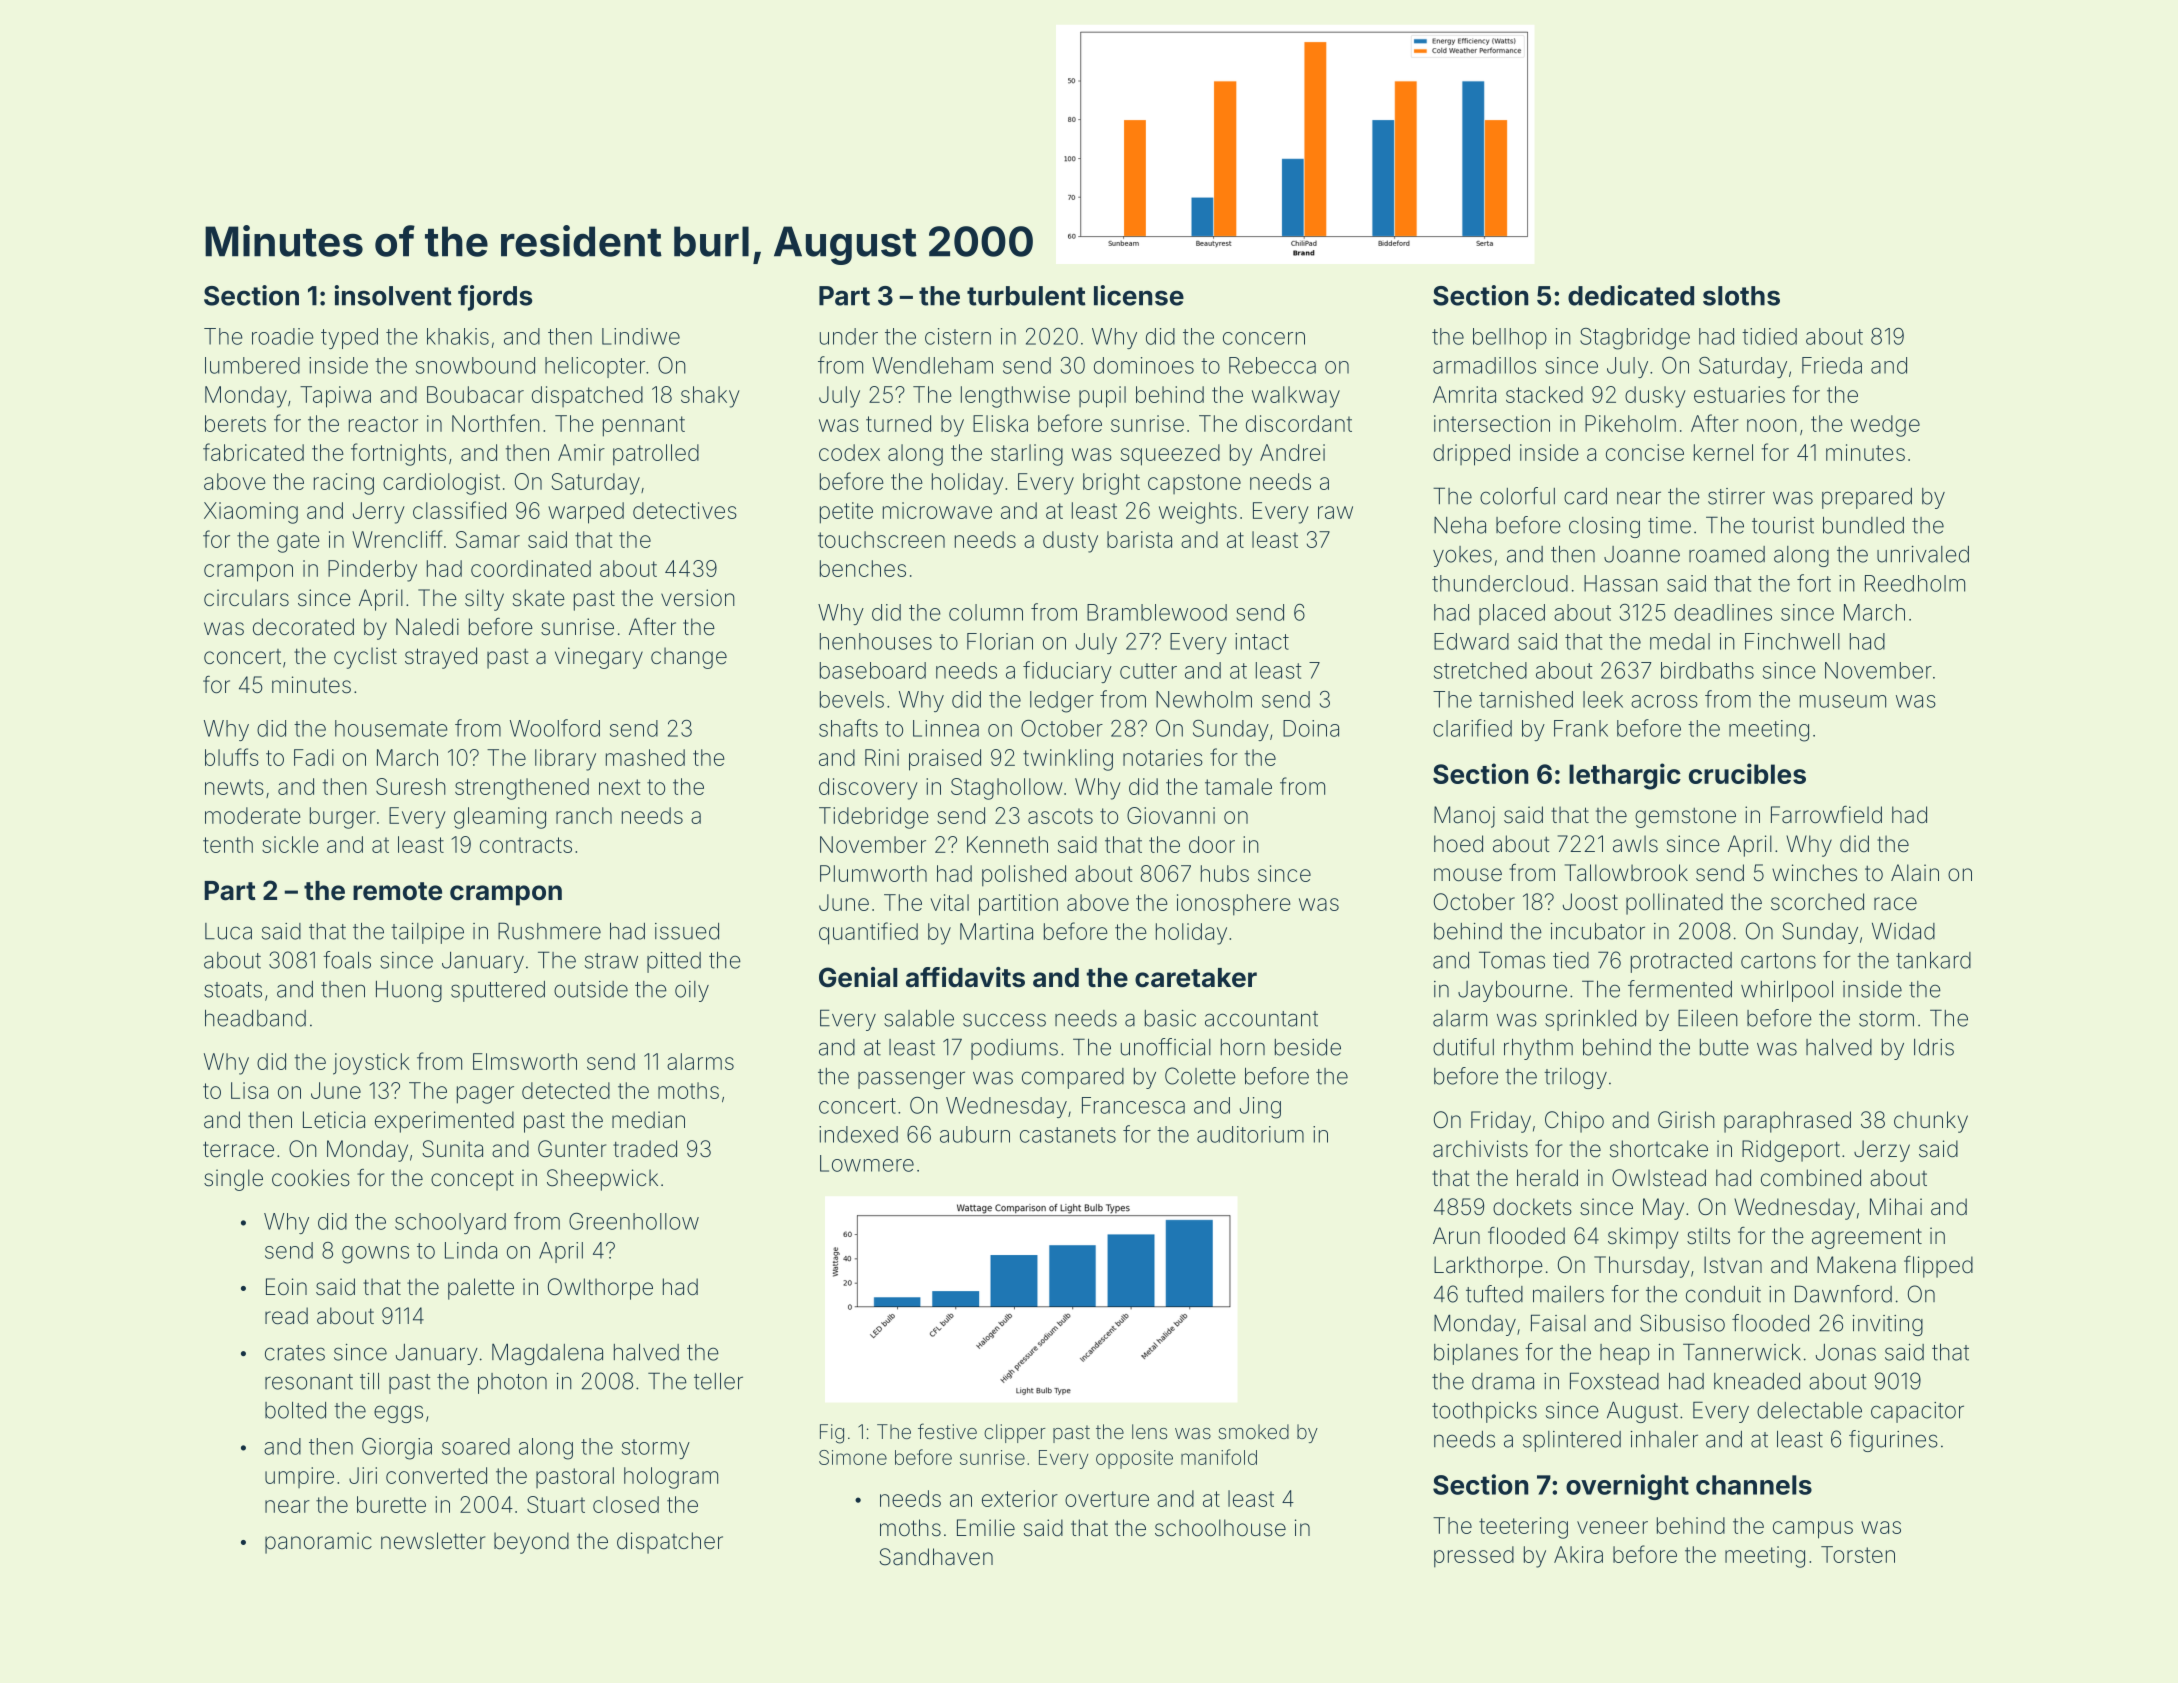  I want to click on Frieda, so click(1832, 365).
